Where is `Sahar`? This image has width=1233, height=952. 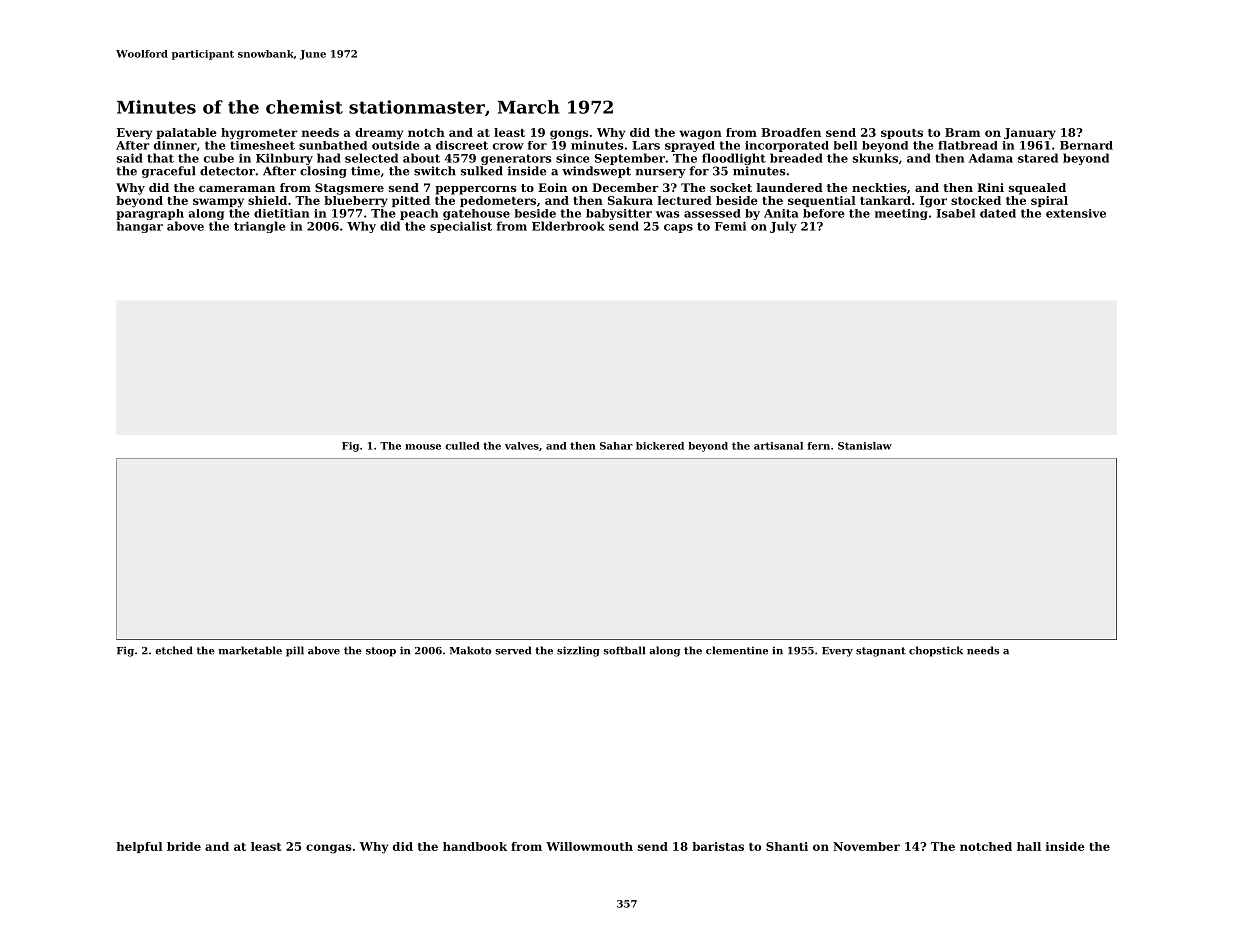
Sahar is located at coordinates (616, 446).
